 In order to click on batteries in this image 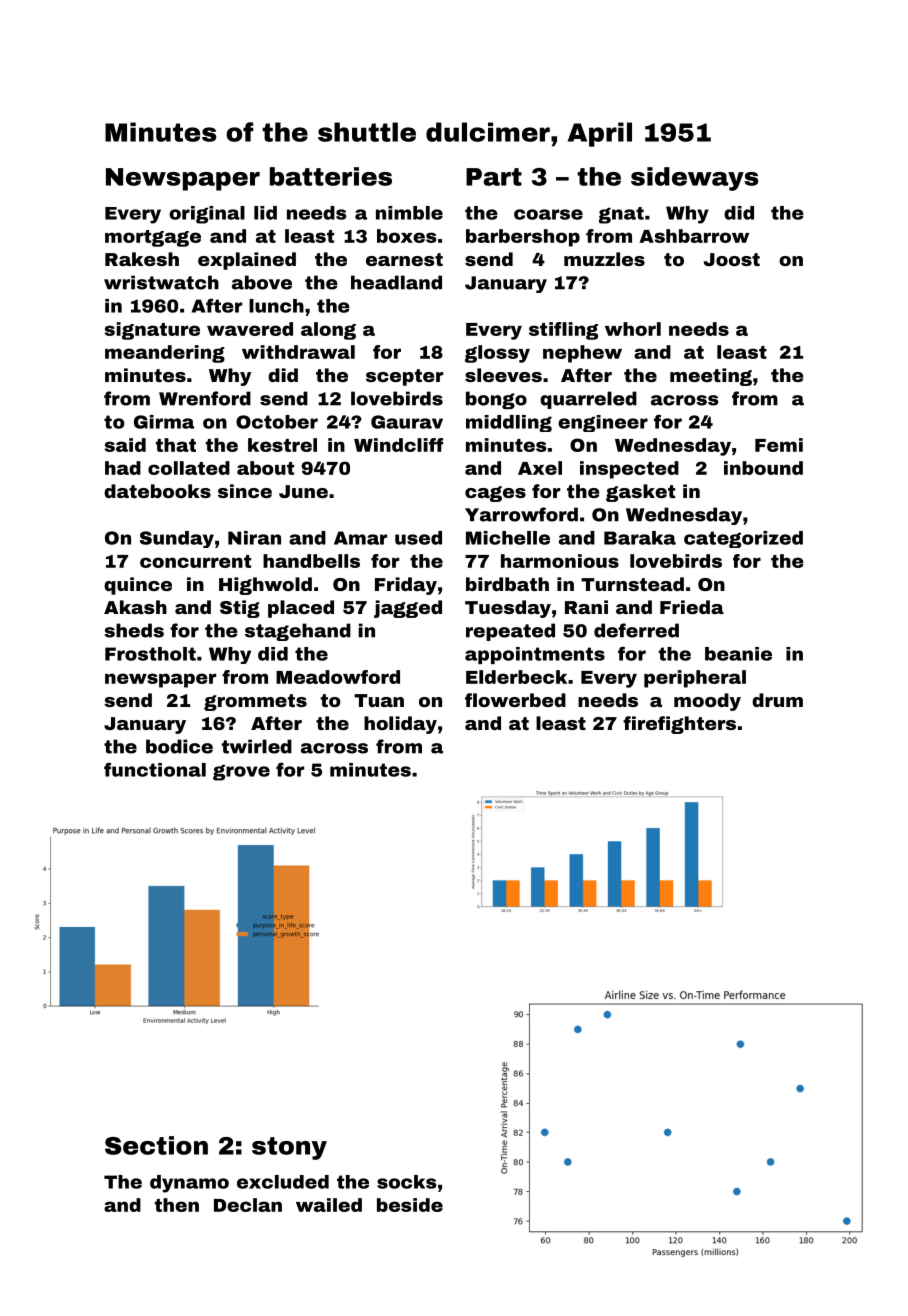, I will do `click(331, 176)`.
